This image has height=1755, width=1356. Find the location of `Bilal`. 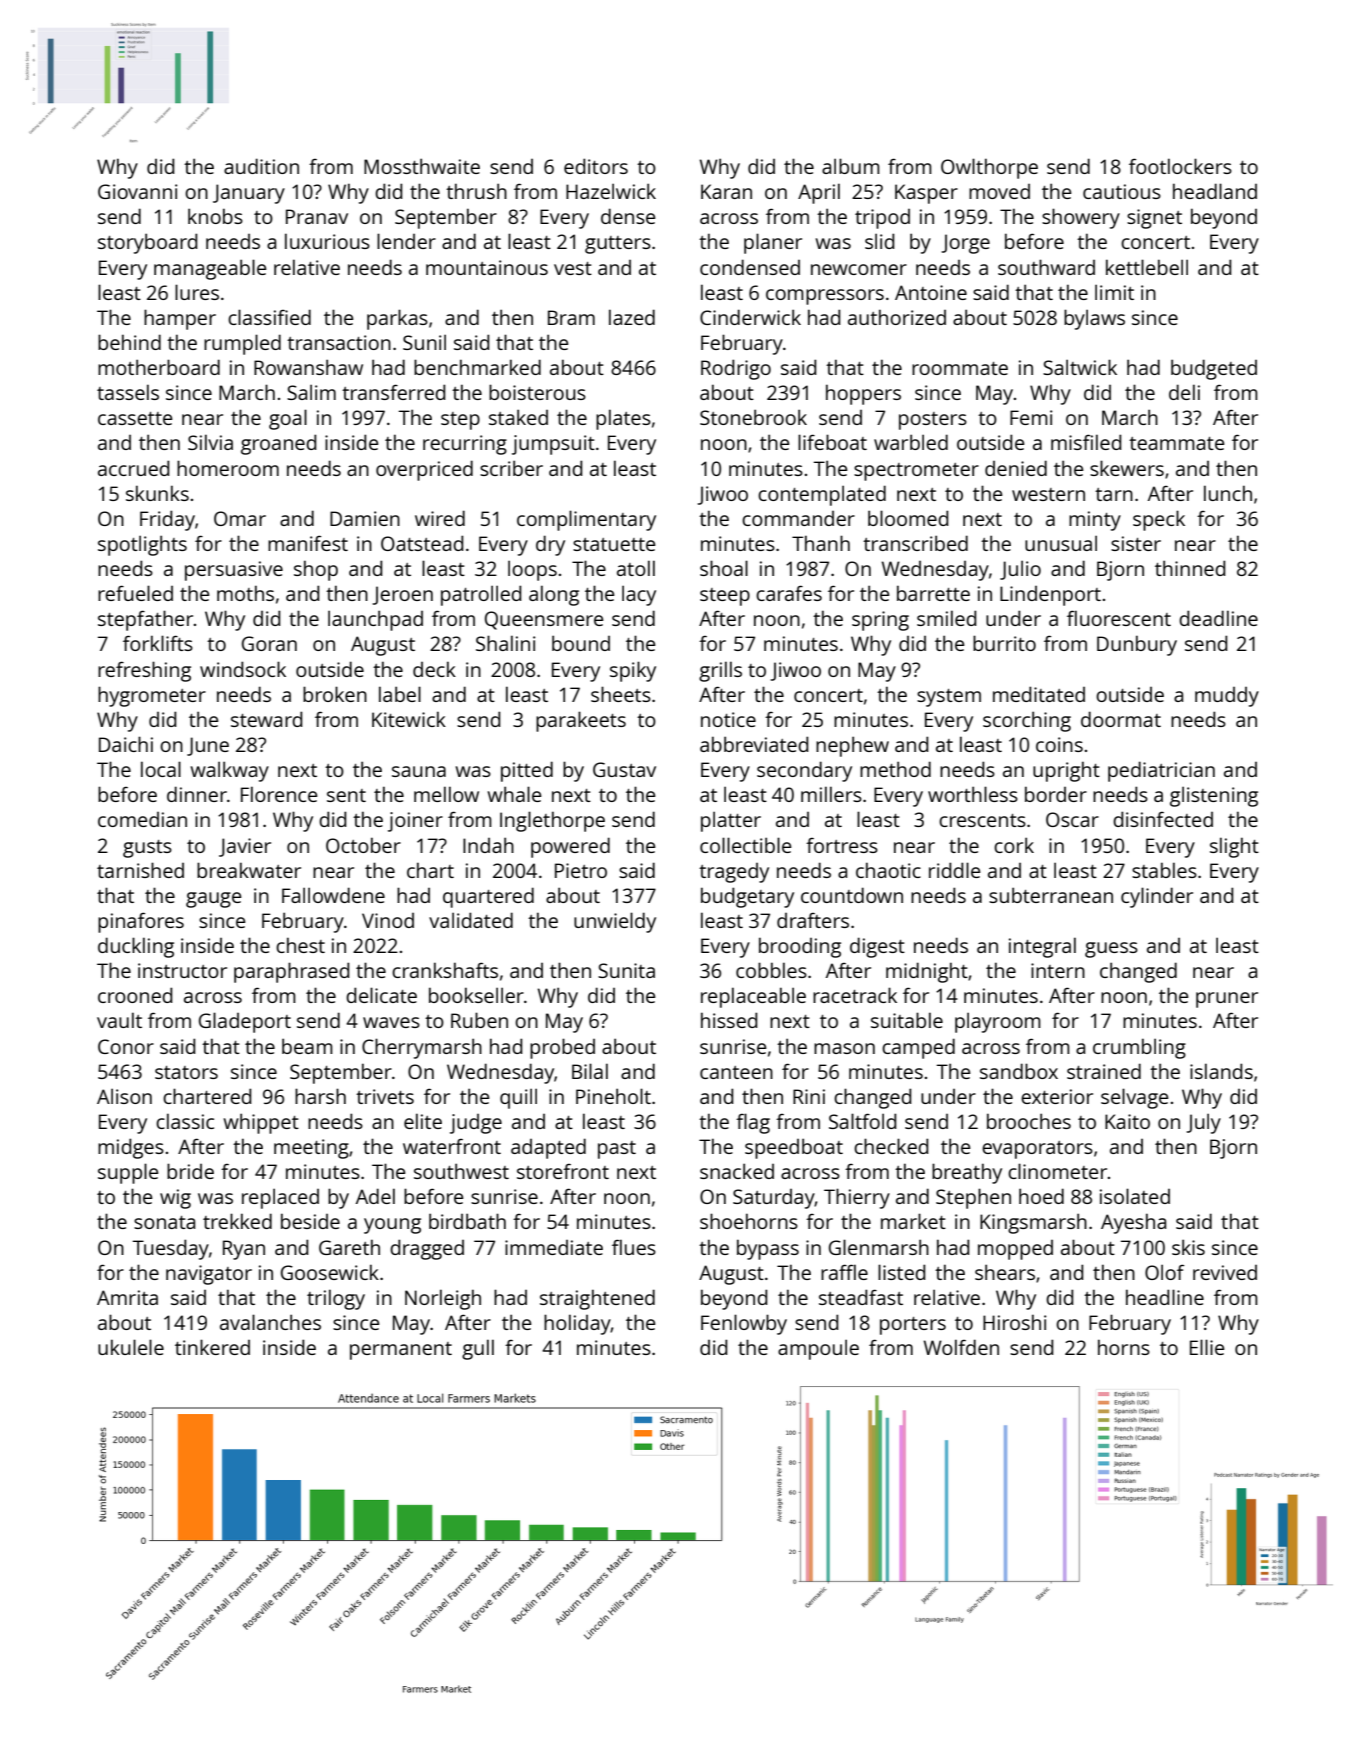

Bilal is located at coordinates (590, 1071).
